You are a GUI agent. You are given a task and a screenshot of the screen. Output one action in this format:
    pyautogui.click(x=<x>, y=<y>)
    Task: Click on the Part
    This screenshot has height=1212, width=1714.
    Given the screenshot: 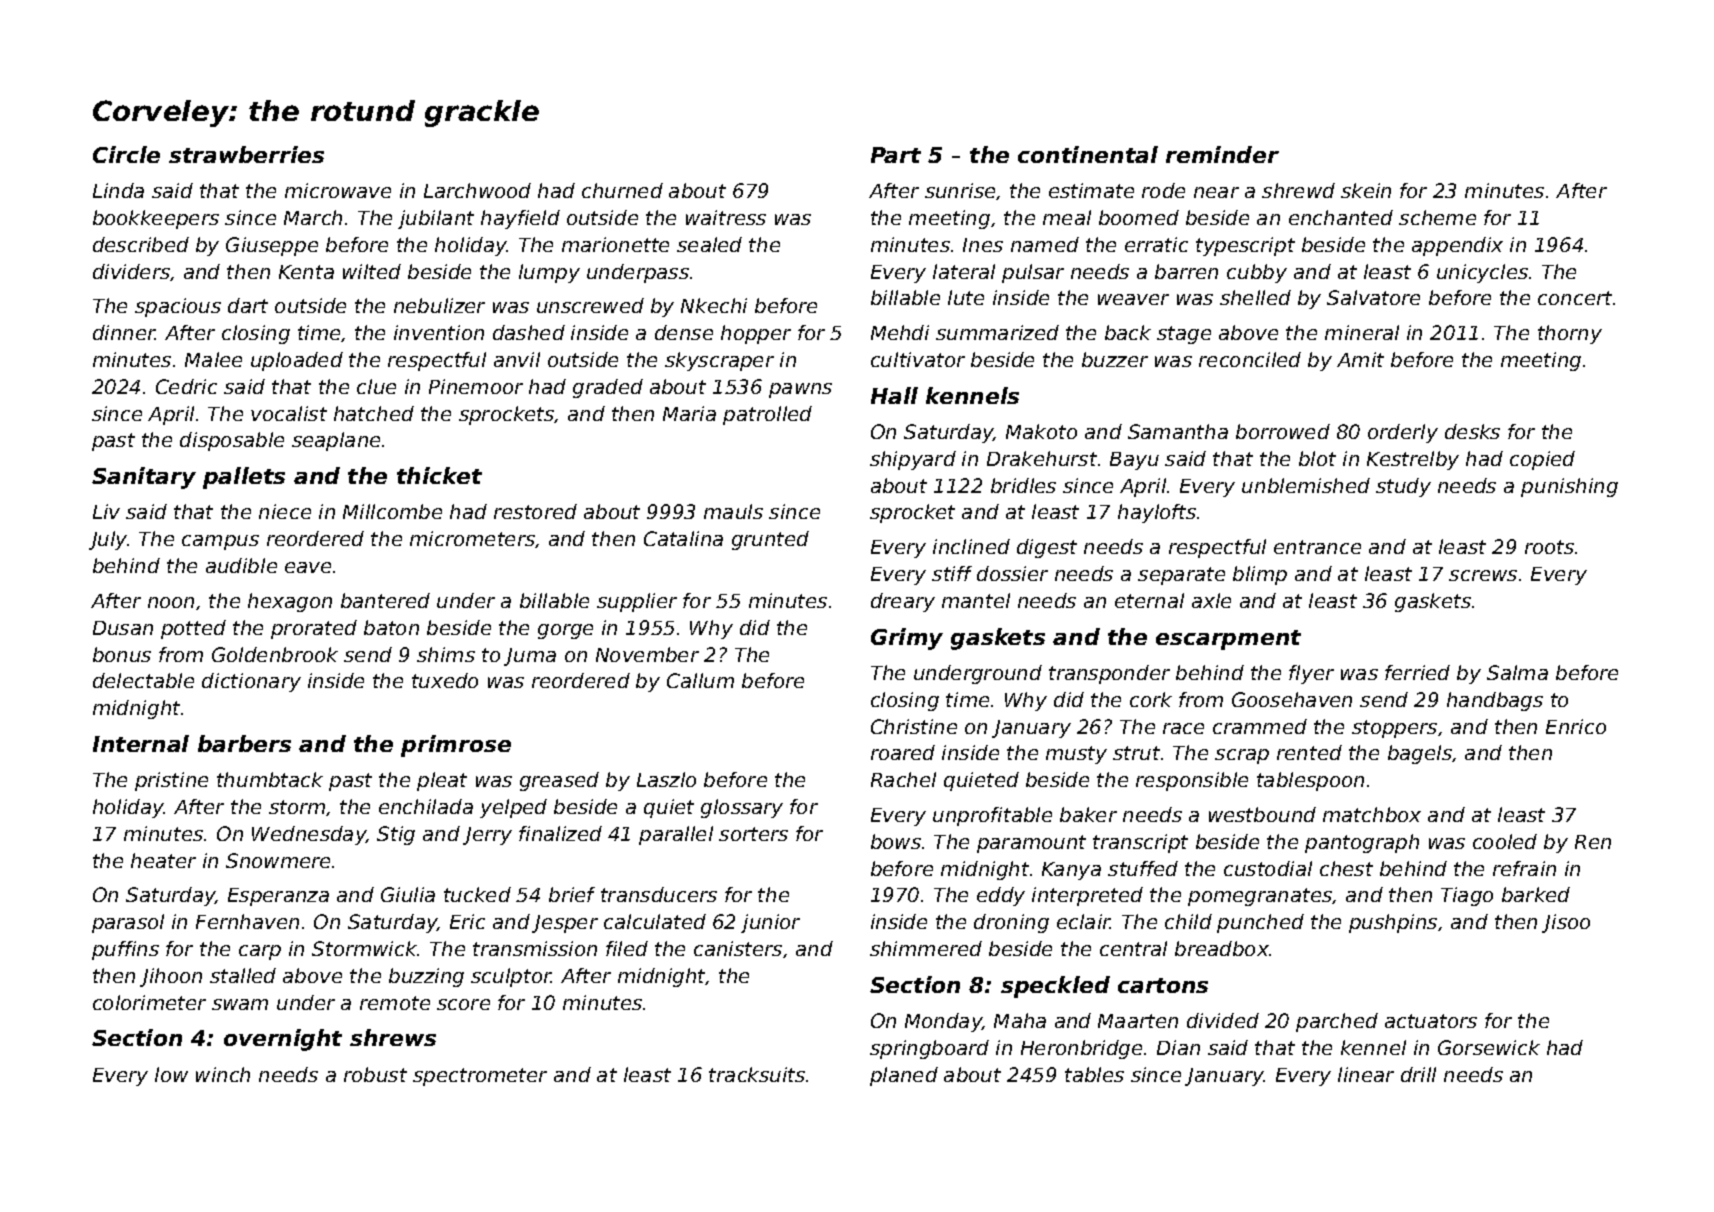 What is the action you would take?
    pyautogui.click(x=896, y=155)
